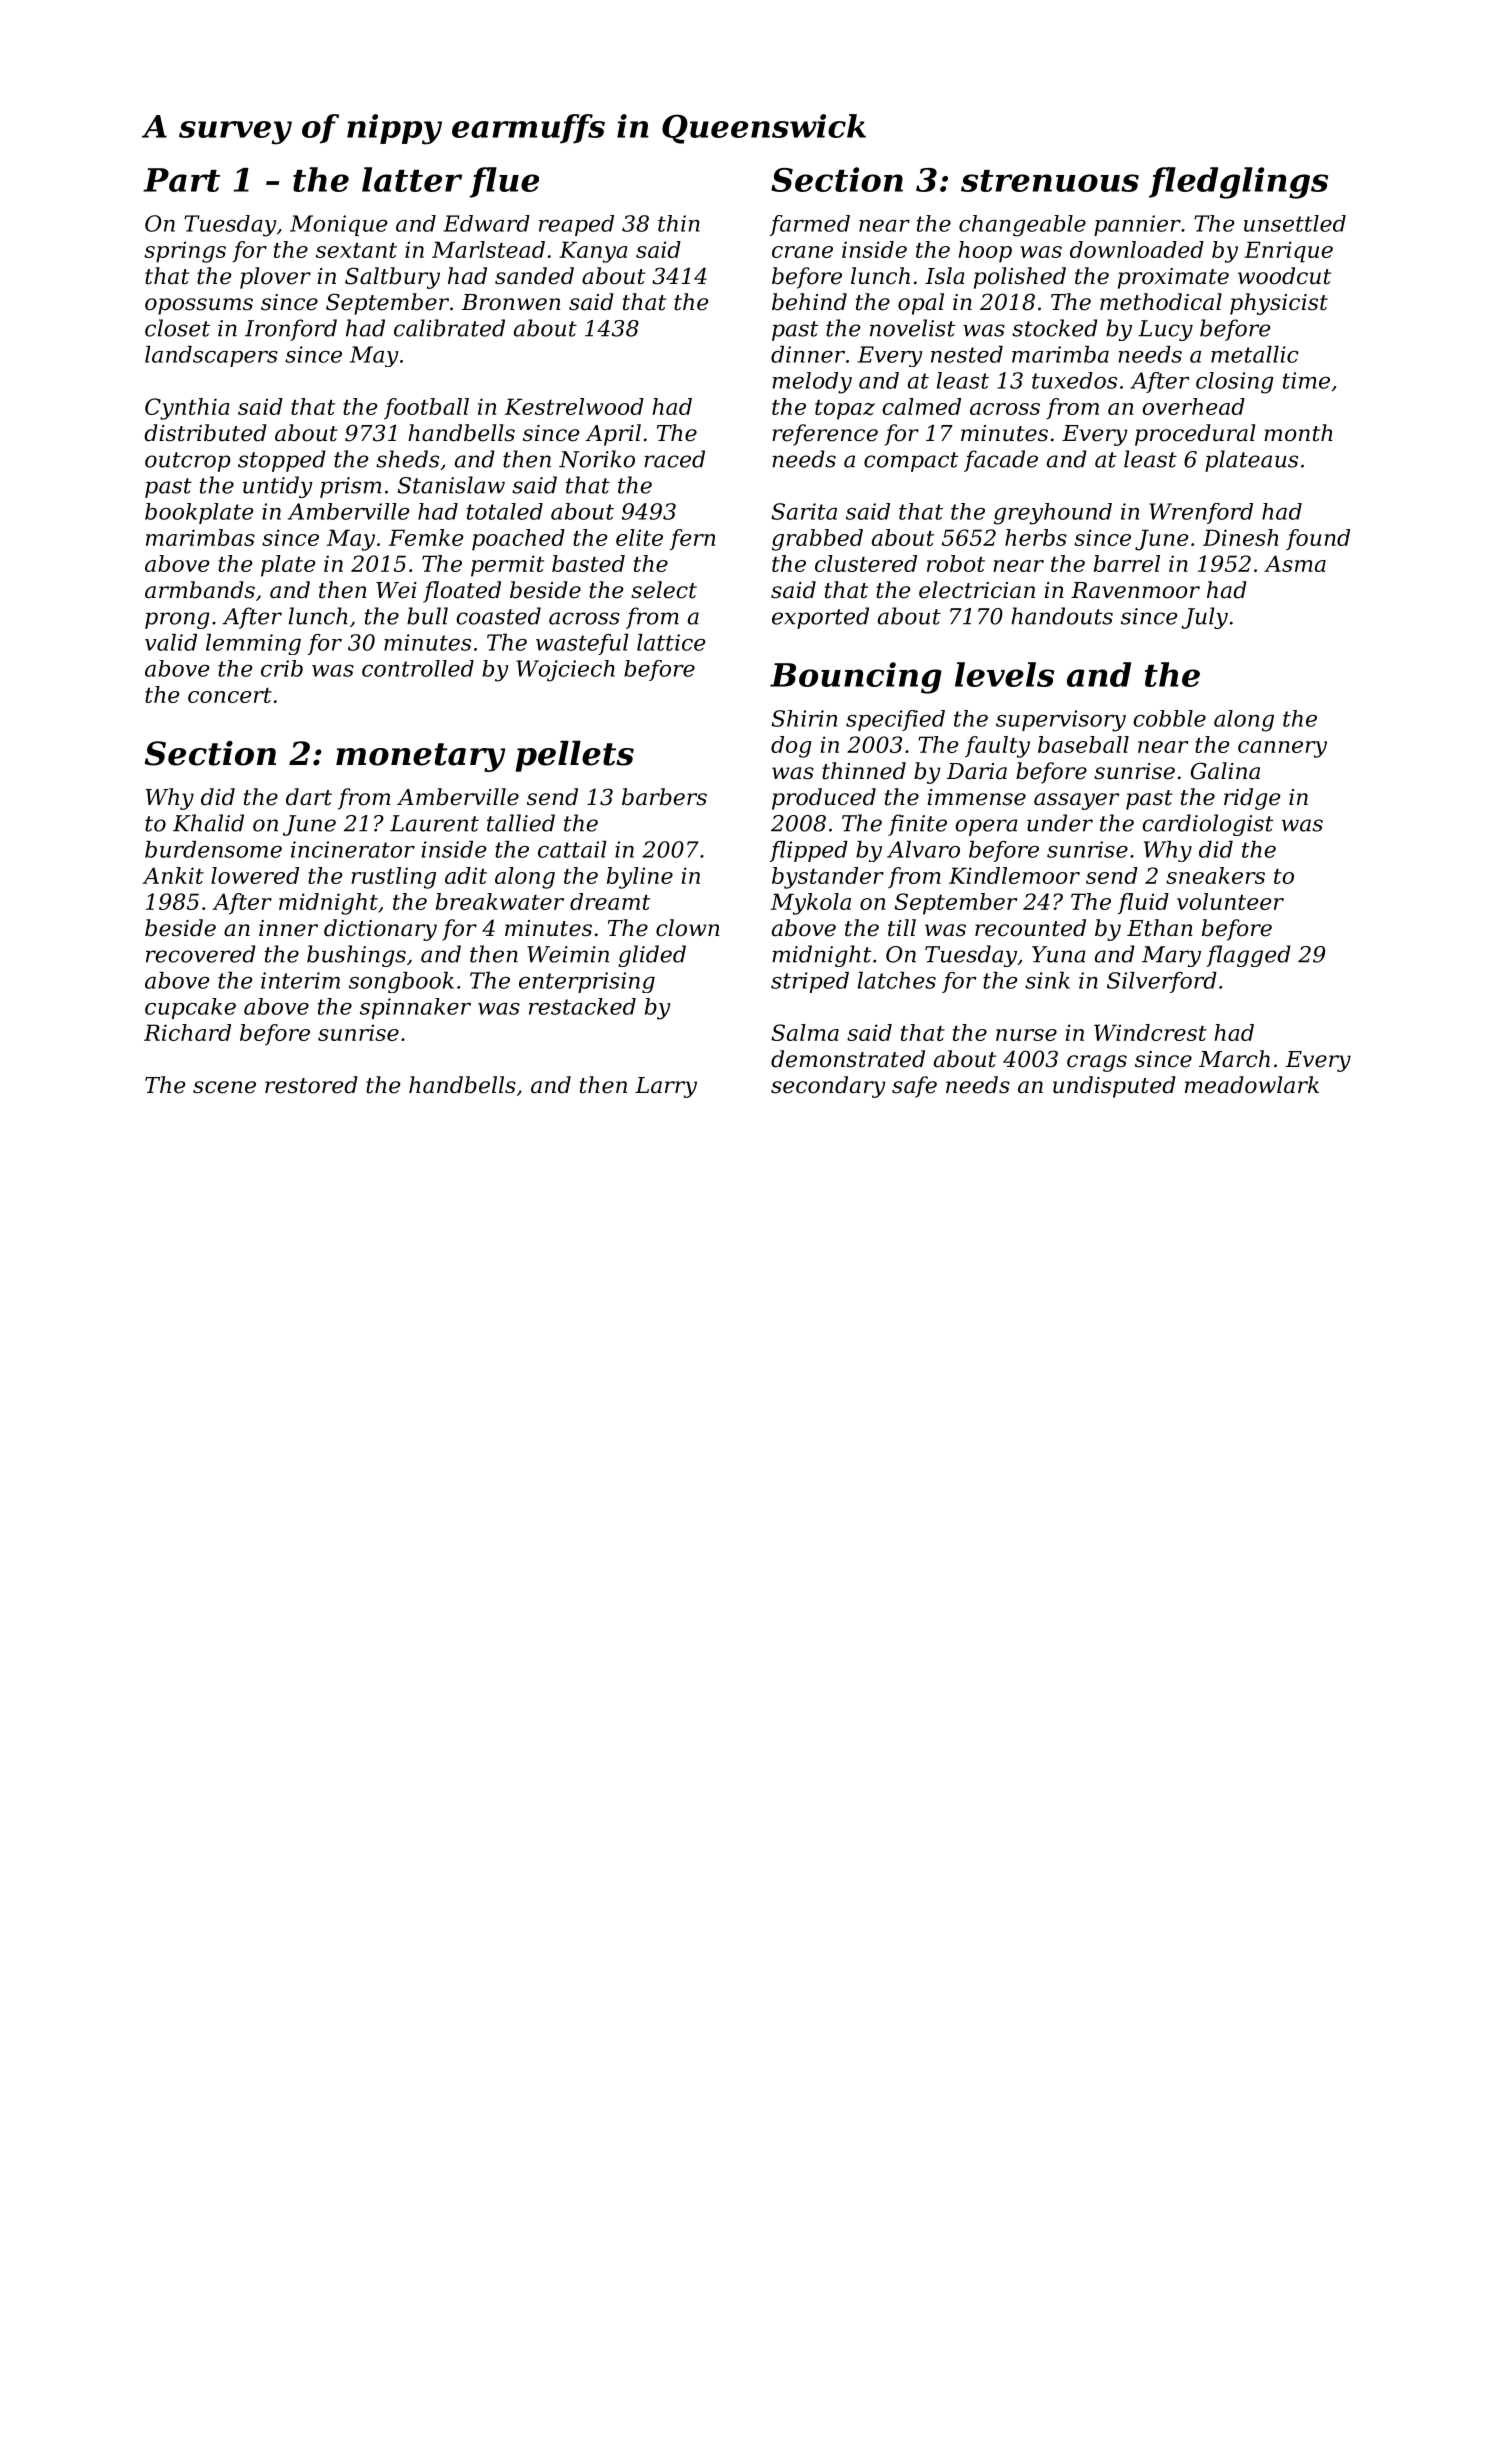 The image size is (1496, 2464). What do you see at coordinates (1230, 901) in the image?
I see `volunteer` at bounding box center [1230, 901].
